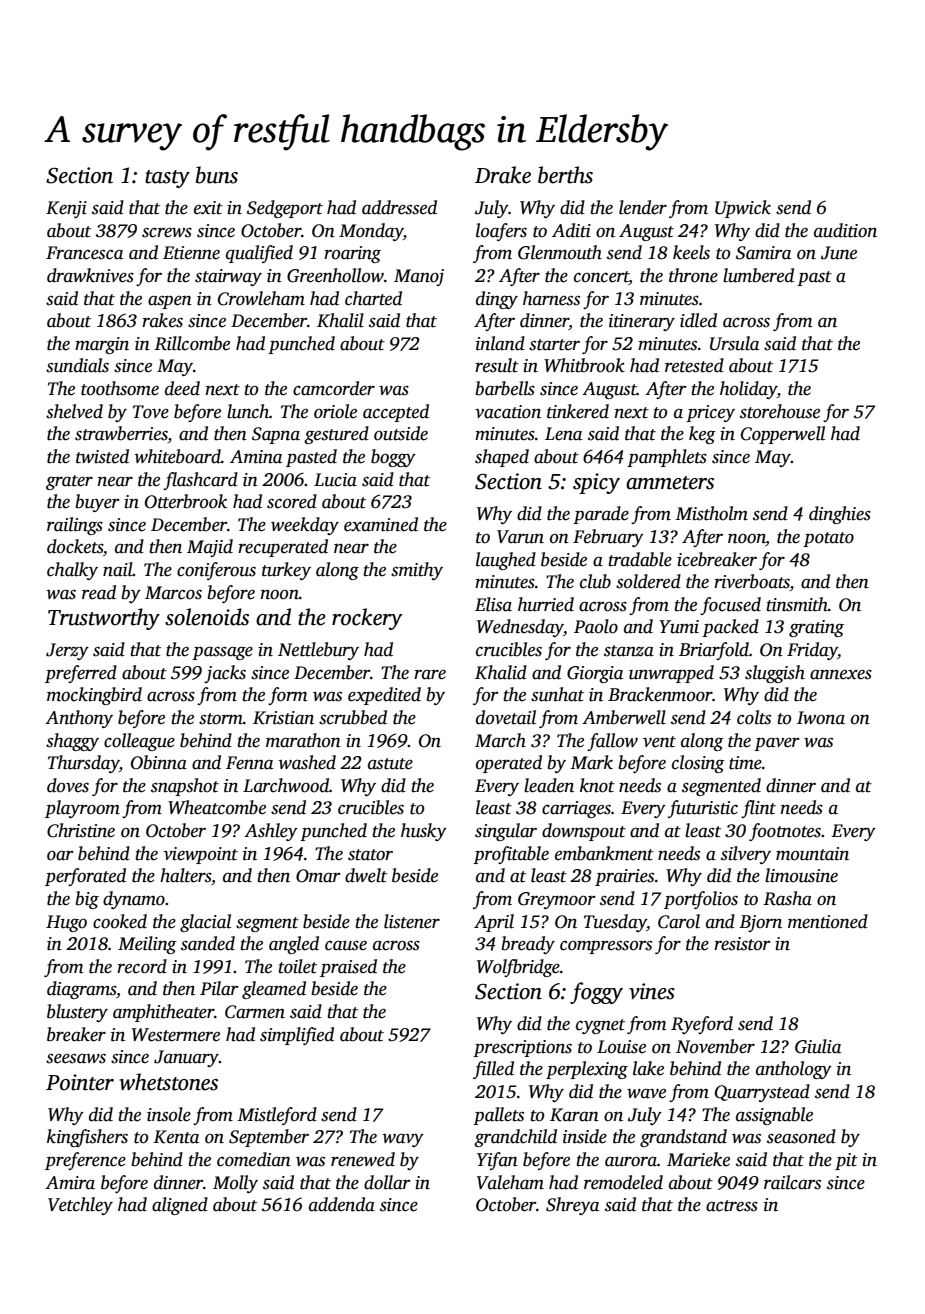 The image size is (925, 1314). I want to click on Giulia, so click(818, 1046).
